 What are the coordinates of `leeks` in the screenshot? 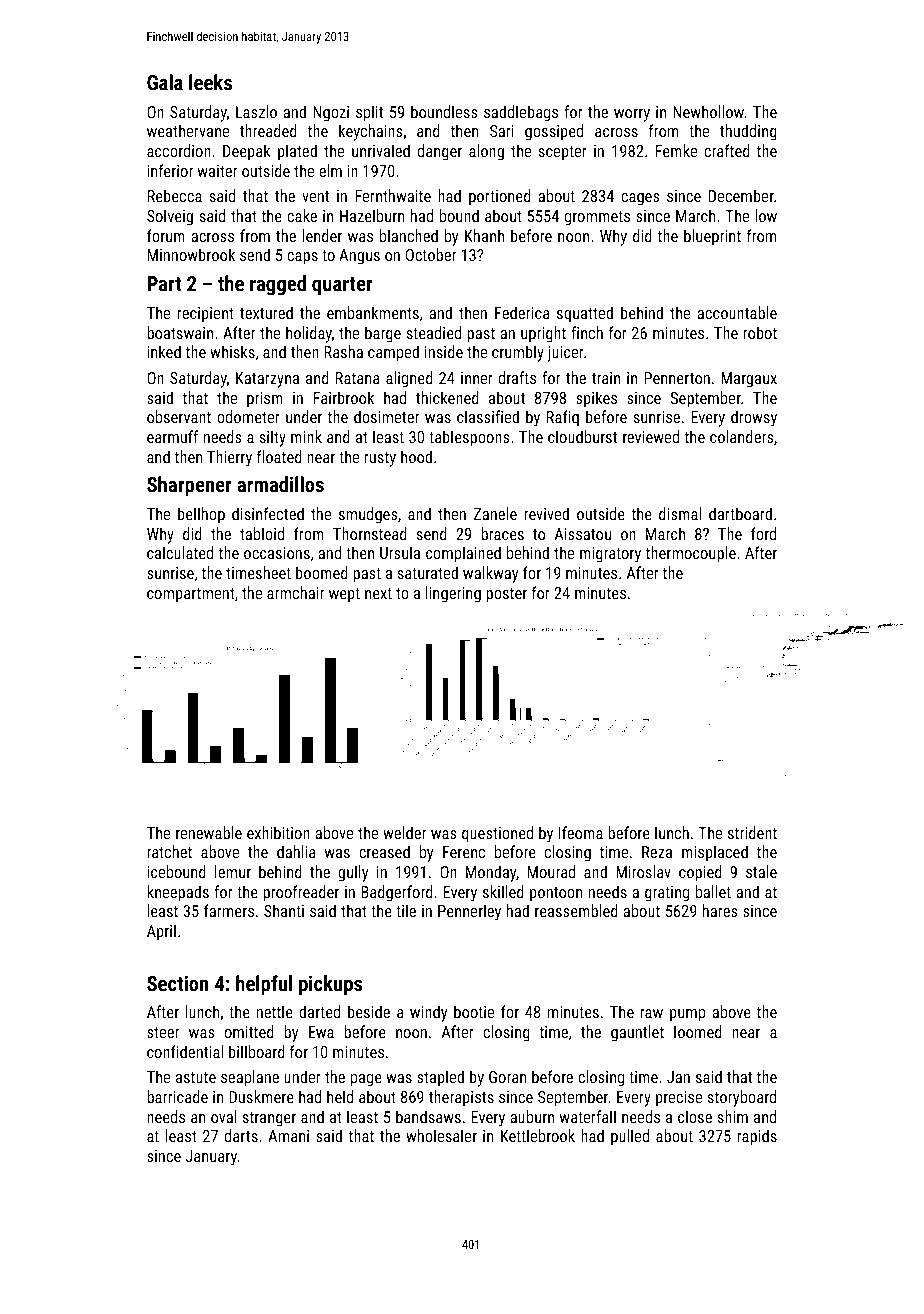 It's located at (210, 82).
